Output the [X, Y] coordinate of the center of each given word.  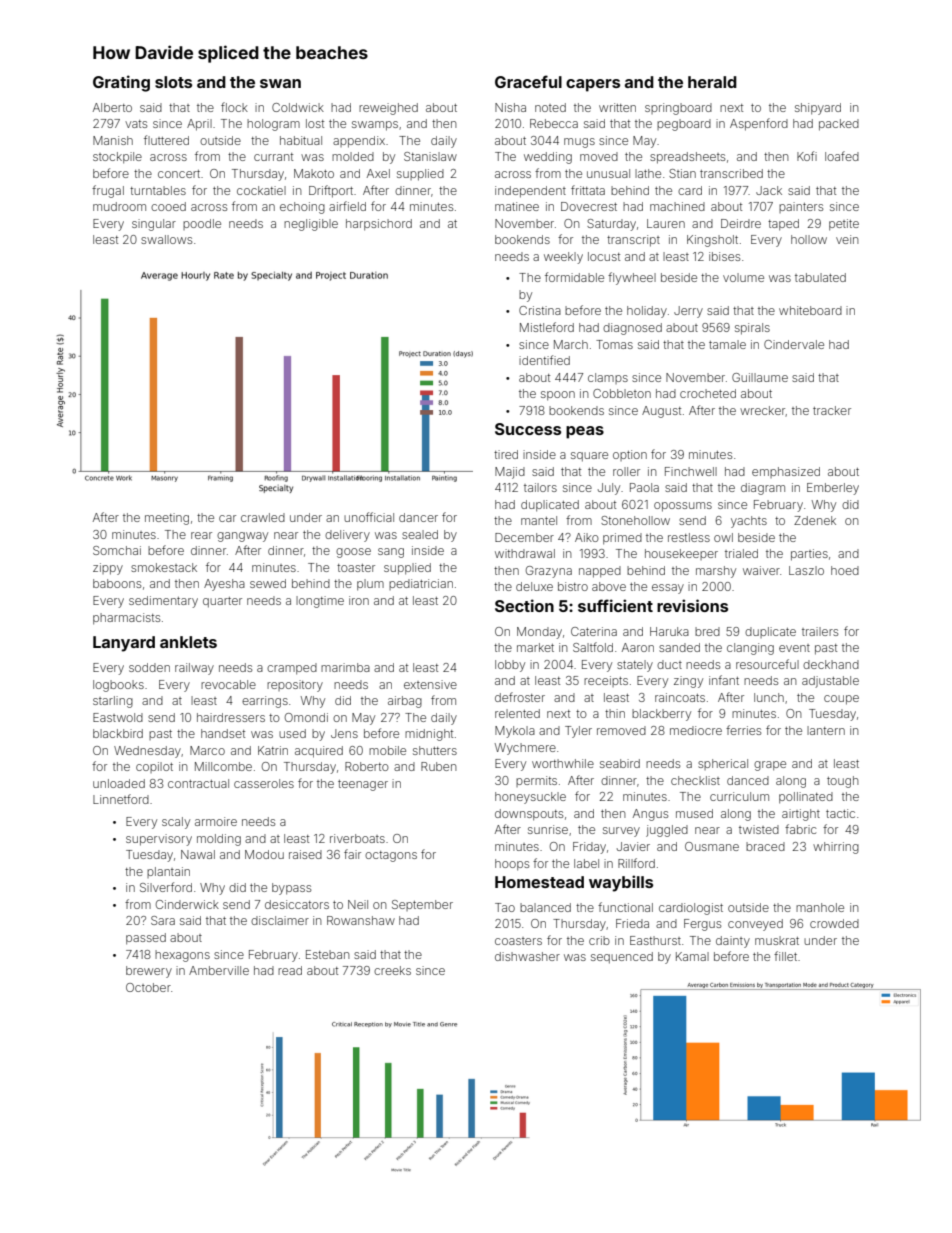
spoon [558, 396]
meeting [167, 519]
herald [712, 82]
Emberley [833, 489]
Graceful [528, 81]
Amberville [219, 970]
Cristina [540, 310]
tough [843, 782]
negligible [311, 225]
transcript [633, 241]
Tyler [578, 732]
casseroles [264, 783]
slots [173, 82]
